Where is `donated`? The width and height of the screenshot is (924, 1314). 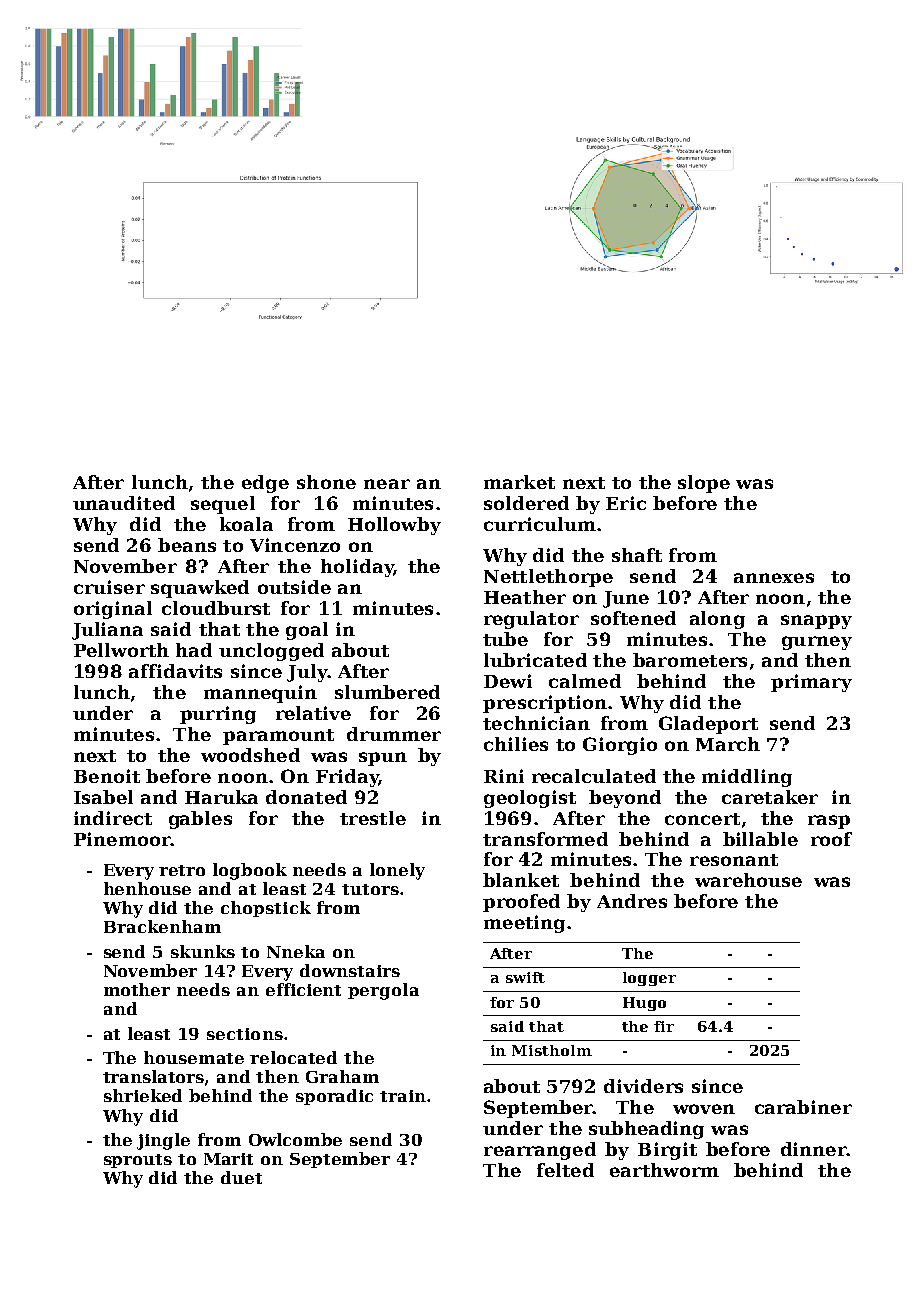
donated is located at coordinates (306, 797).
